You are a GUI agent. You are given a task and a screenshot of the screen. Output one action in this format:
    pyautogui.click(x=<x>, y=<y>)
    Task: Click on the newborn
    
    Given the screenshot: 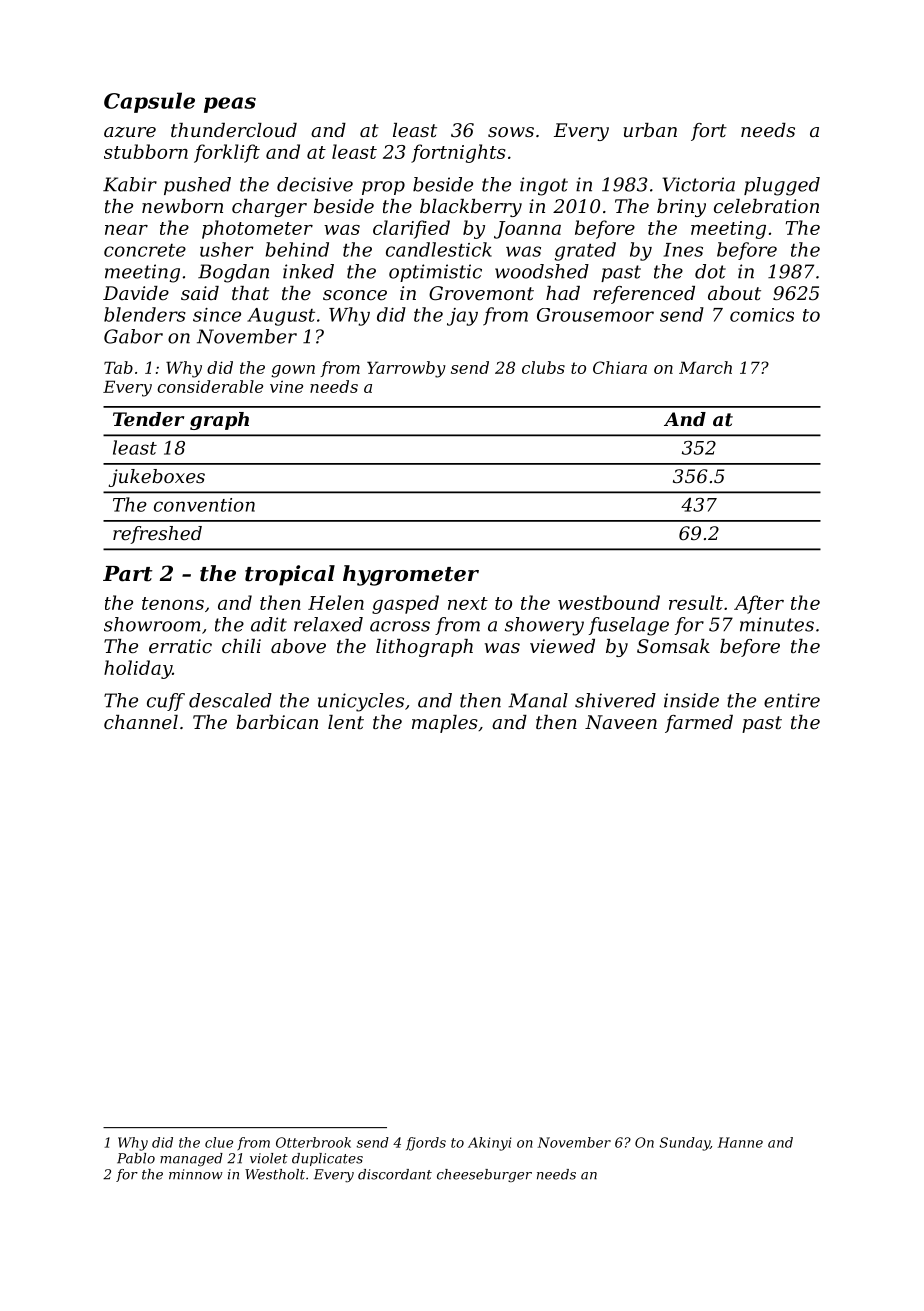 What is the action you would take?
    pyautogui.click(x=182, y=206)
